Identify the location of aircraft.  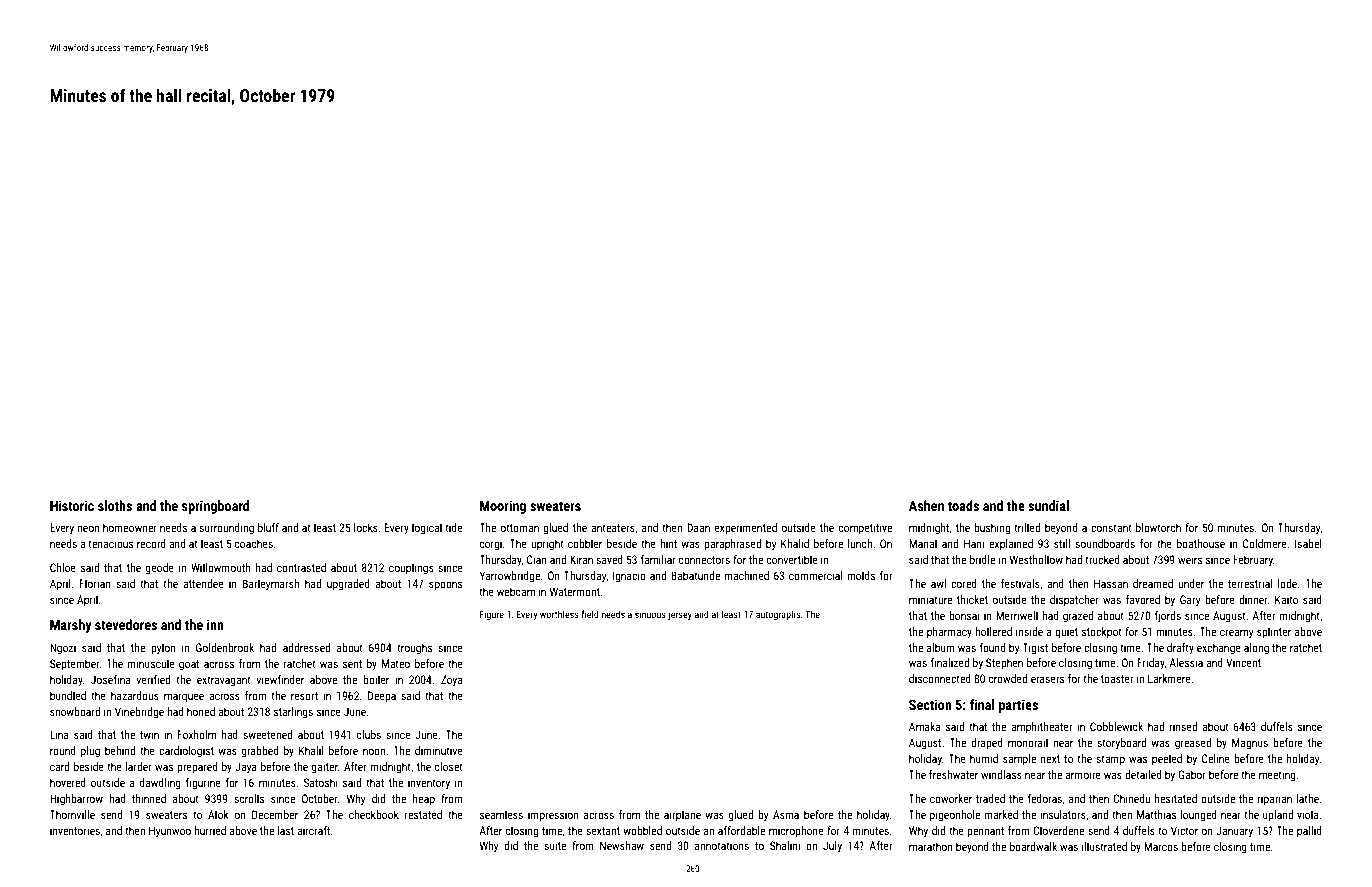
(313, 830).
